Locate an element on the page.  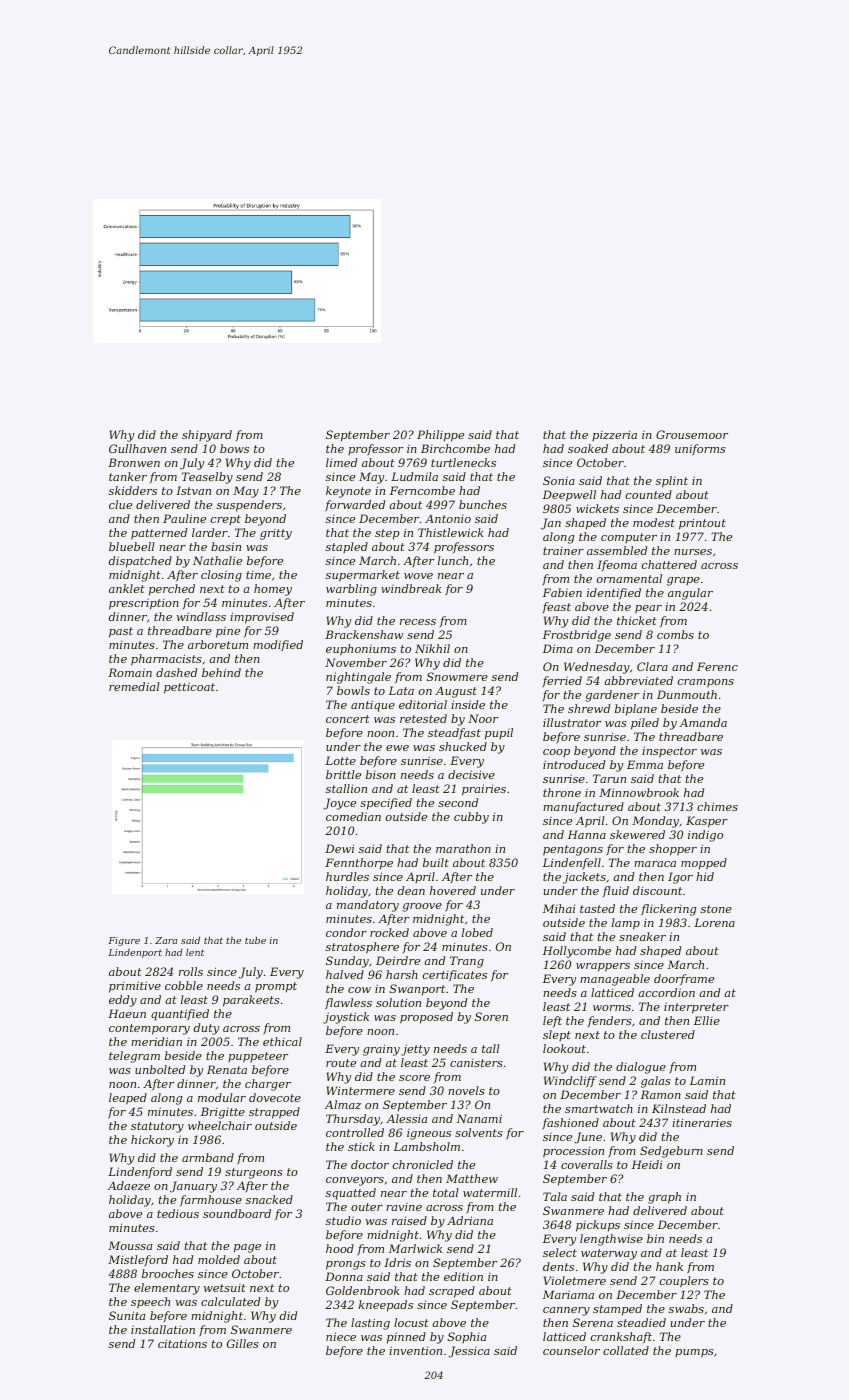
edition is located at coordinates (463, 1276).
